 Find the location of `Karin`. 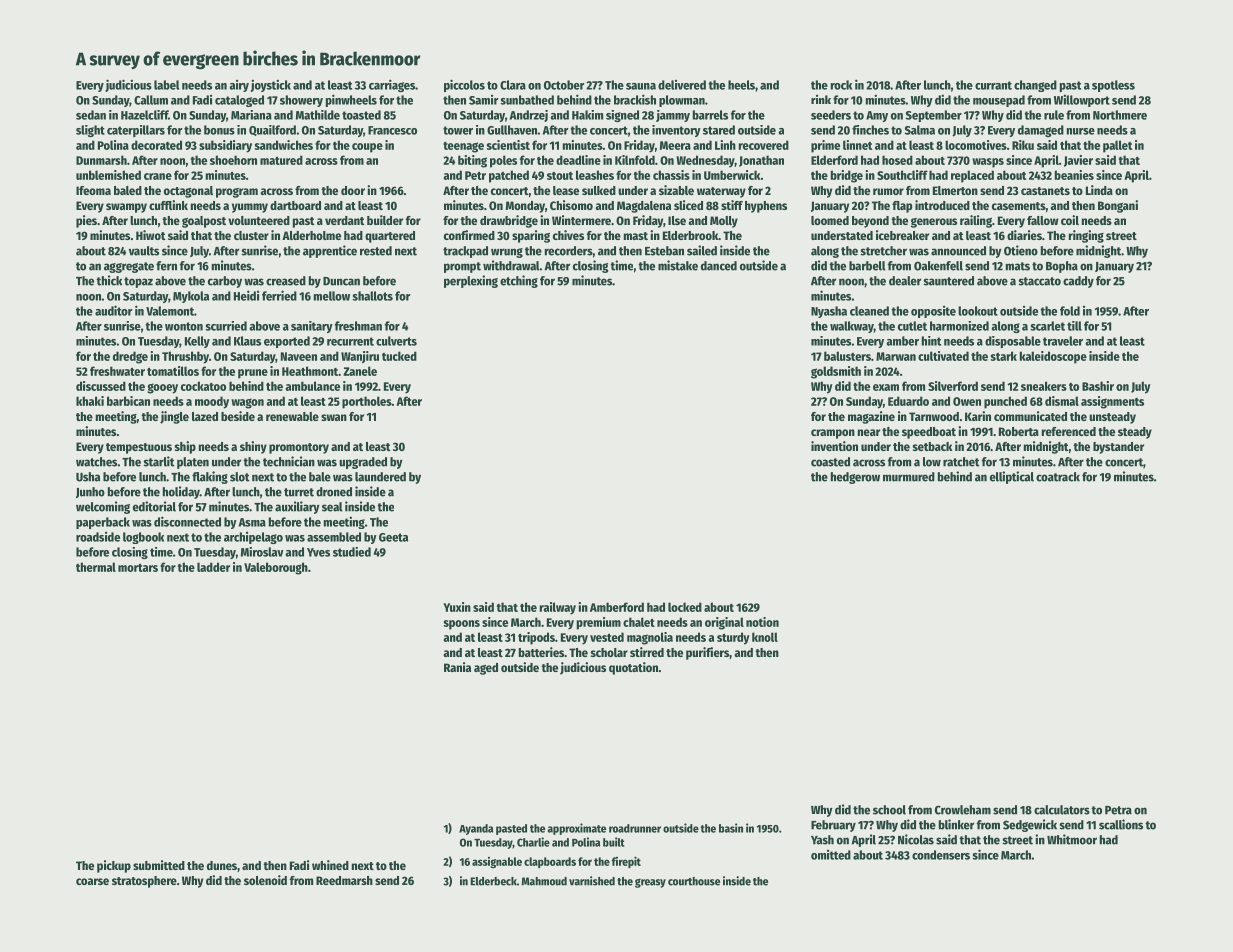

Karin is located at coordinates (978, 416).
